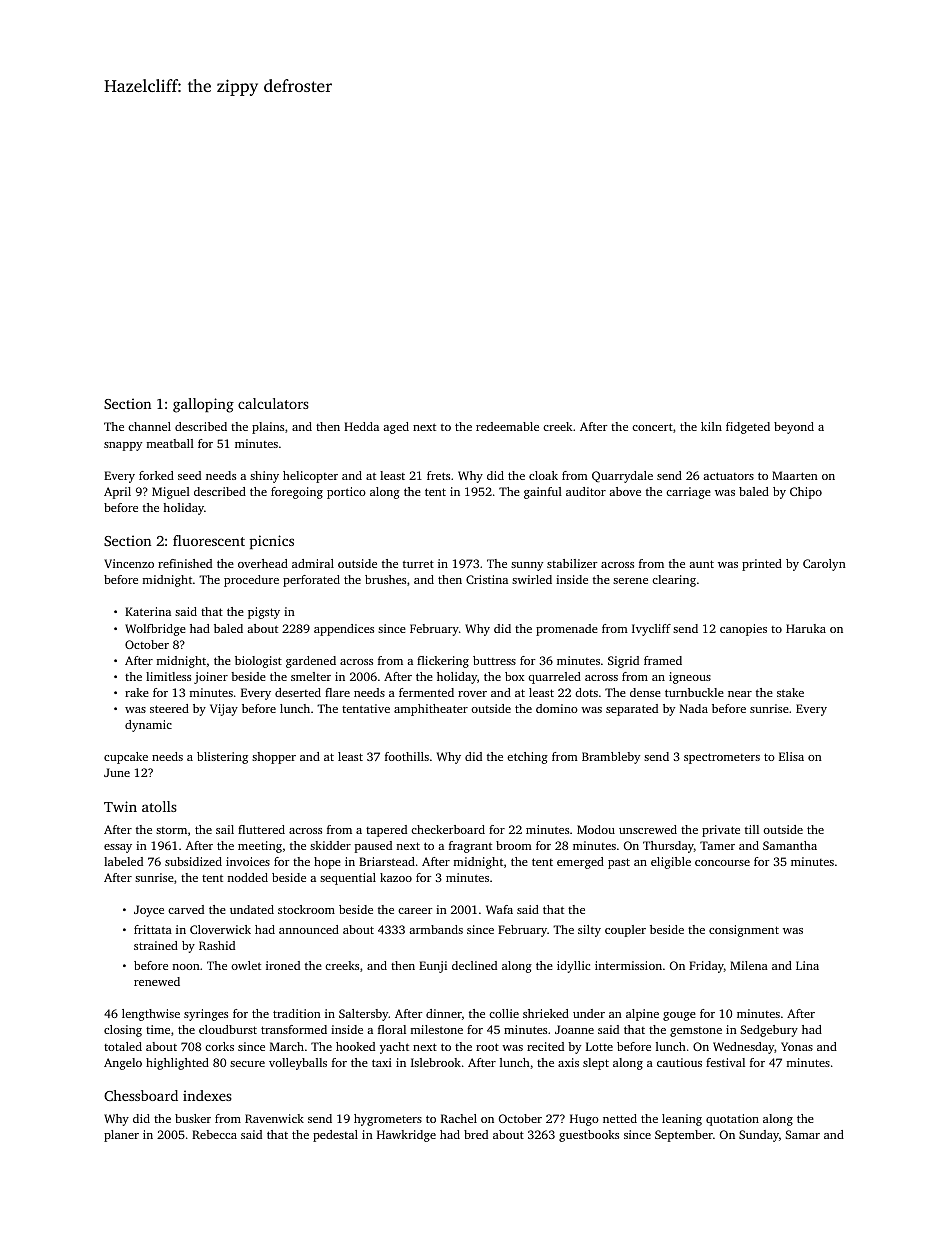  Describe the element at coordinates (507, 426) in the screenshot. I see `redeemable` at that location.
